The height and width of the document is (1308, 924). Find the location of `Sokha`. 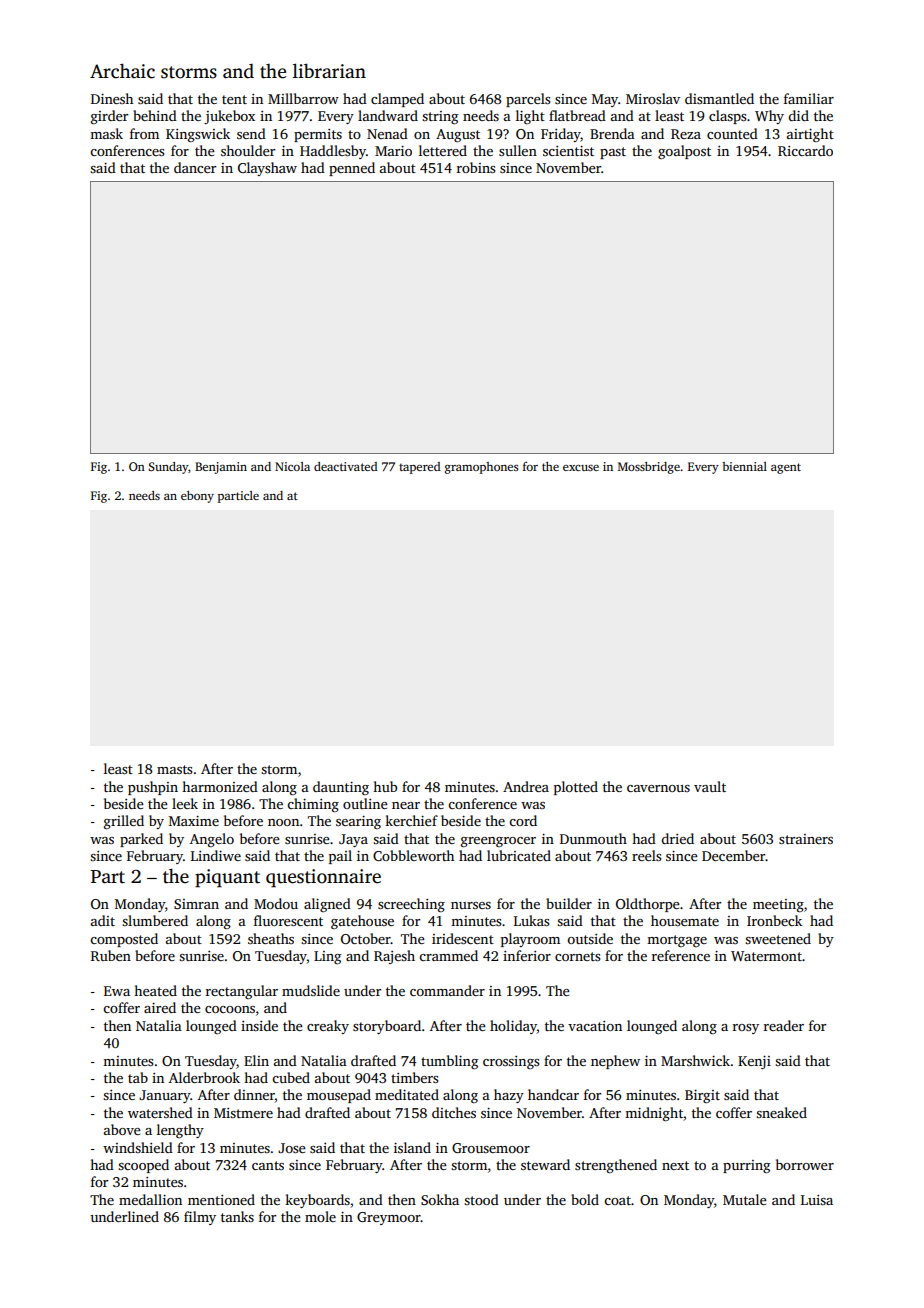

Sokha is located at coordinates (440, 1199).
